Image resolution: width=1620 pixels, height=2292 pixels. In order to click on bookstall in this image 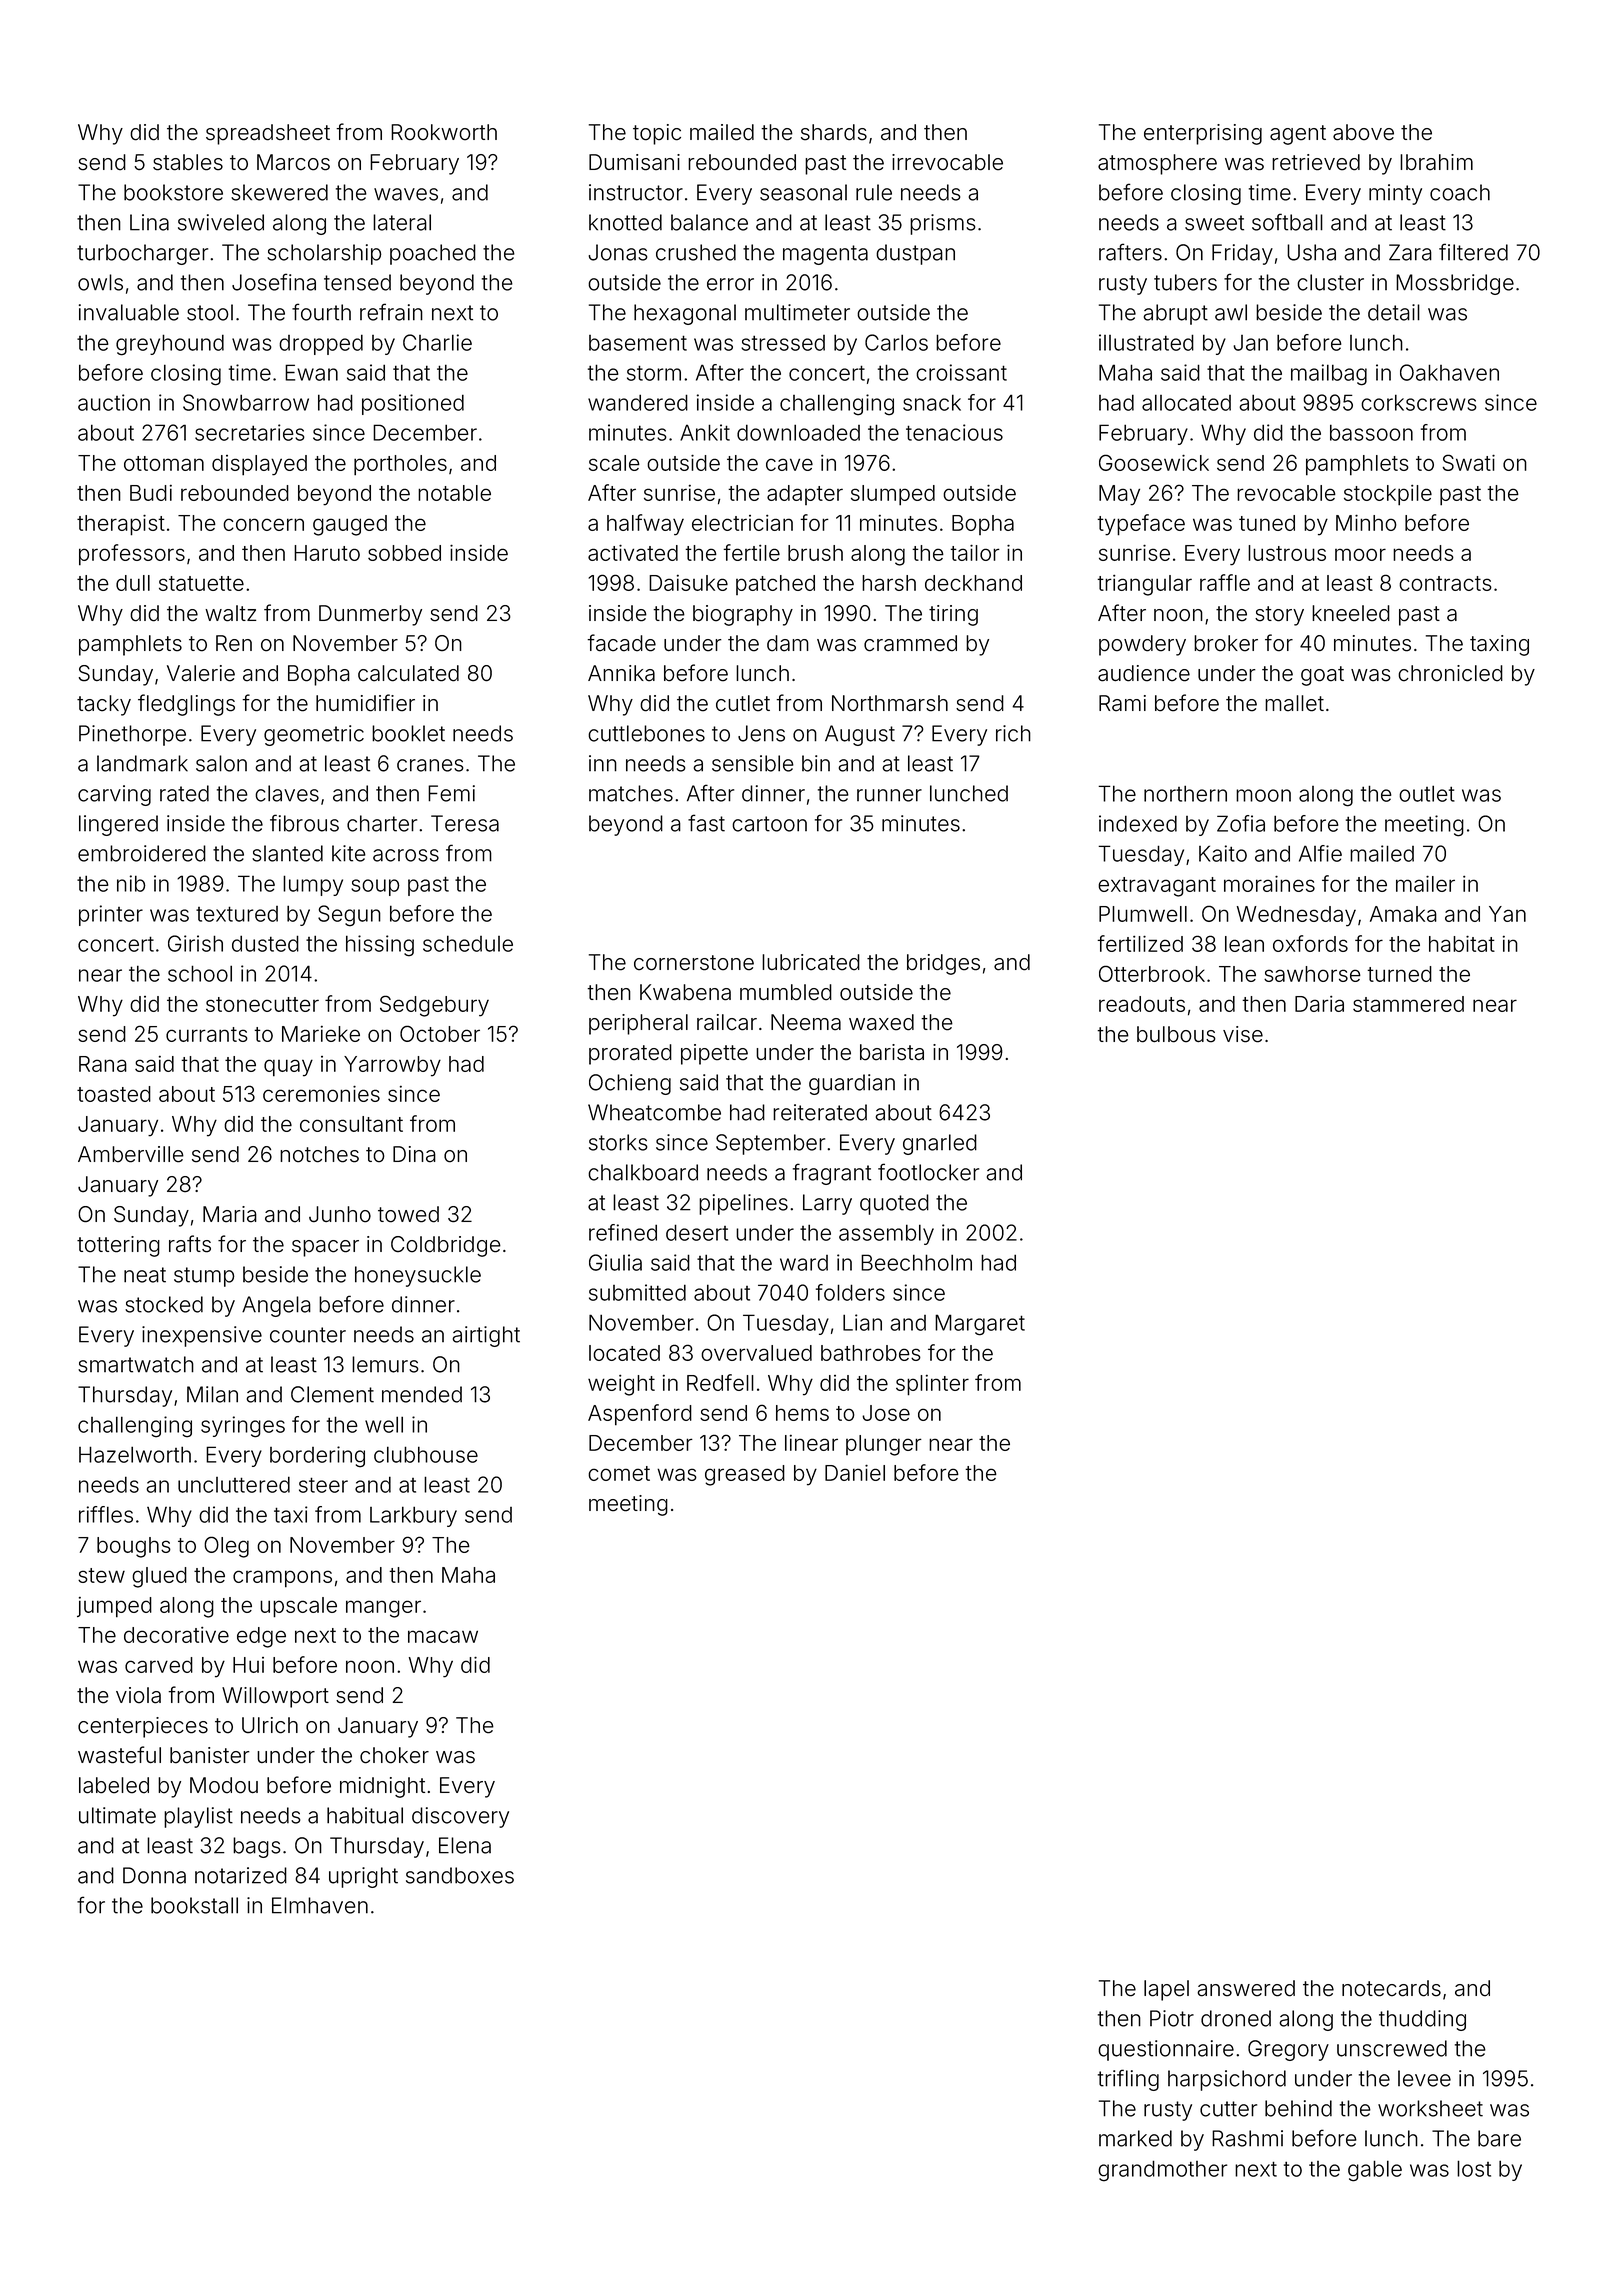, I will do `click(194, 1905)`.
